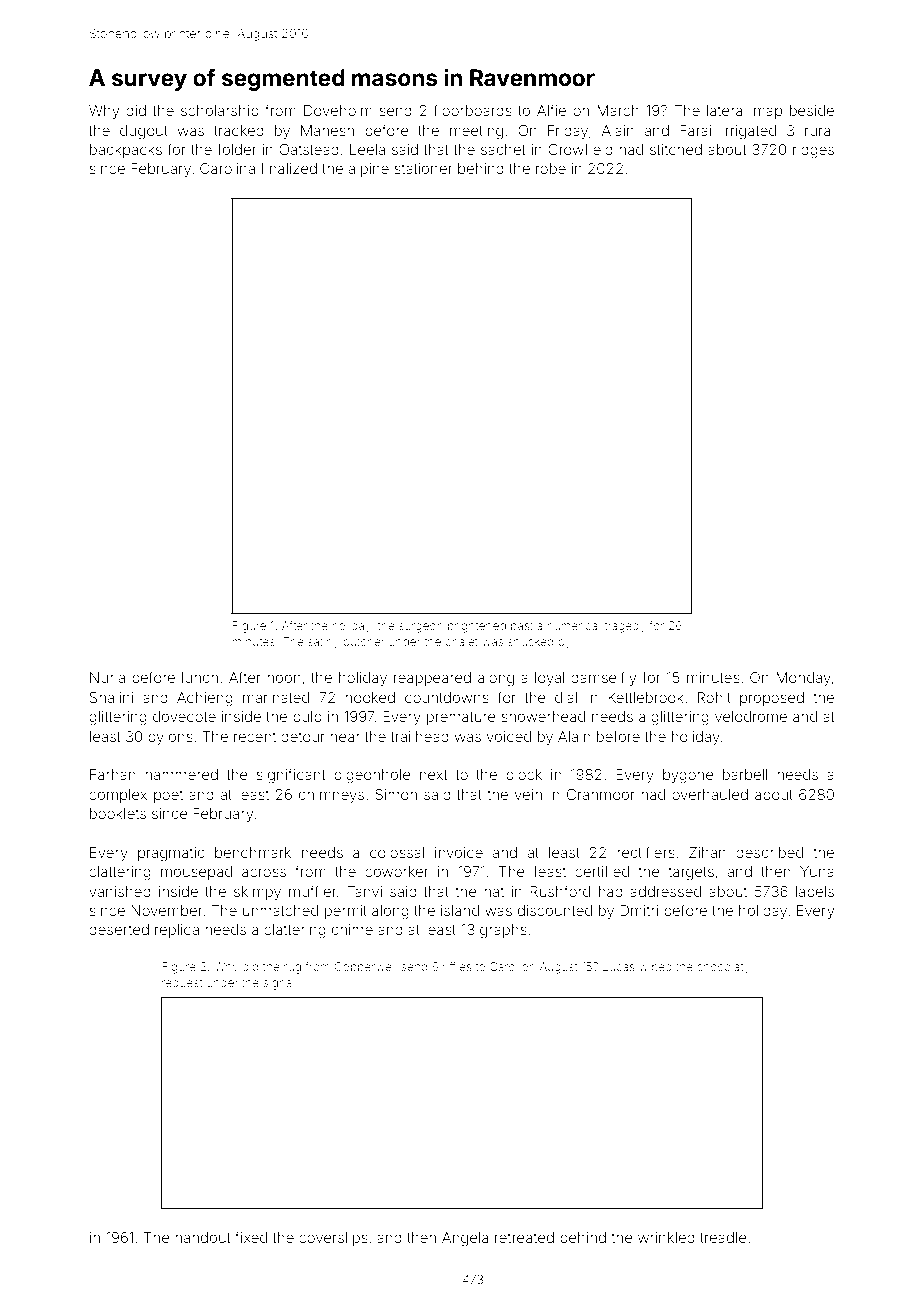 The height and width of the screenshot is (1308, 924). Describe the element at coordinates (289, 168) in the screenshot. I see `finalized` at that location.
